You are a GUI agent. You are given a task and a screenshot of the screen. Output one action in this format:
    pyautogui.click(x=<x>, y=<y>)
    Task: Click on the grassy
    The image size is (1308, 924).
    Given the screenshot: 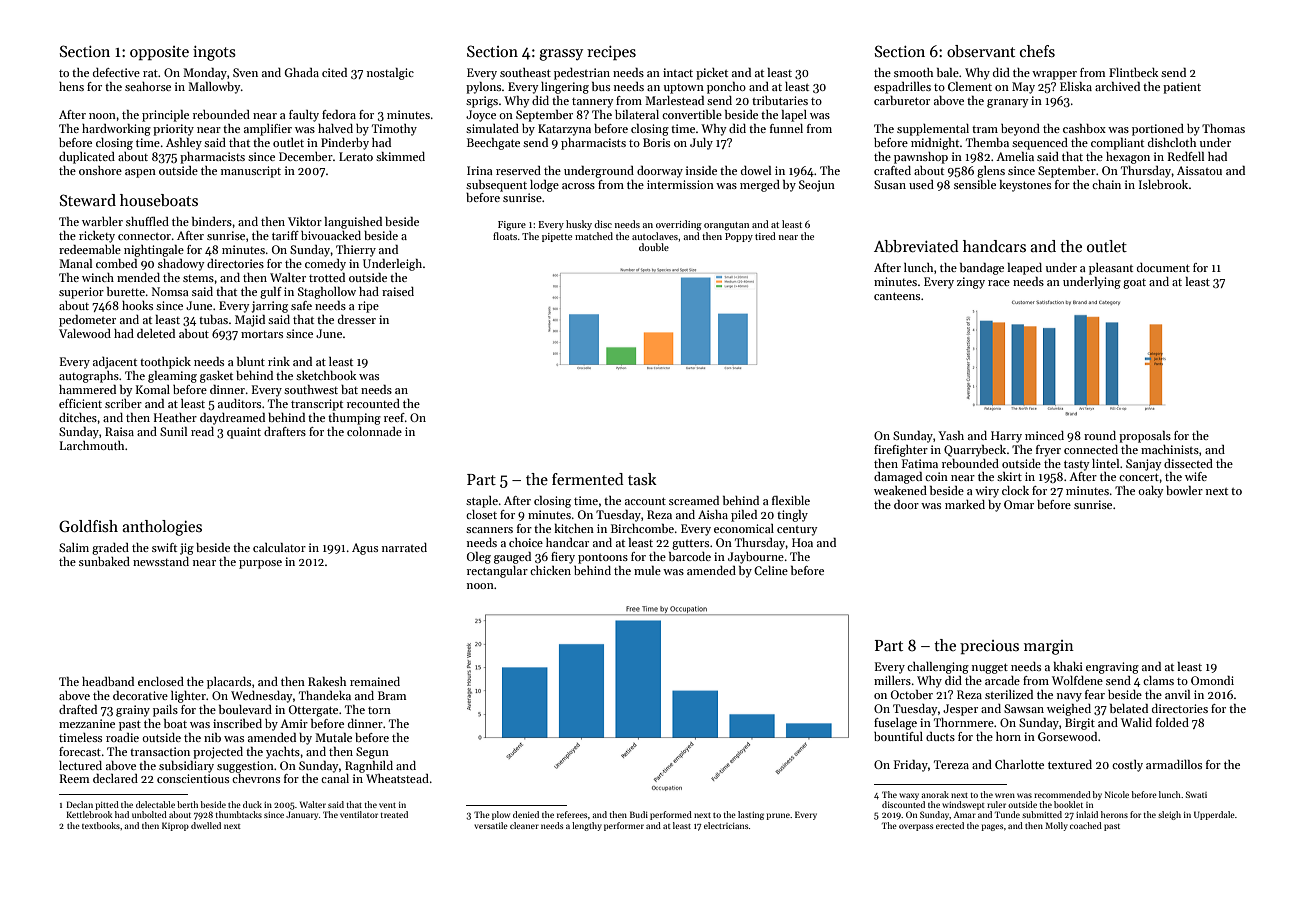 What is the action you would take?
    pyautogui.click(x=561, y=55)
